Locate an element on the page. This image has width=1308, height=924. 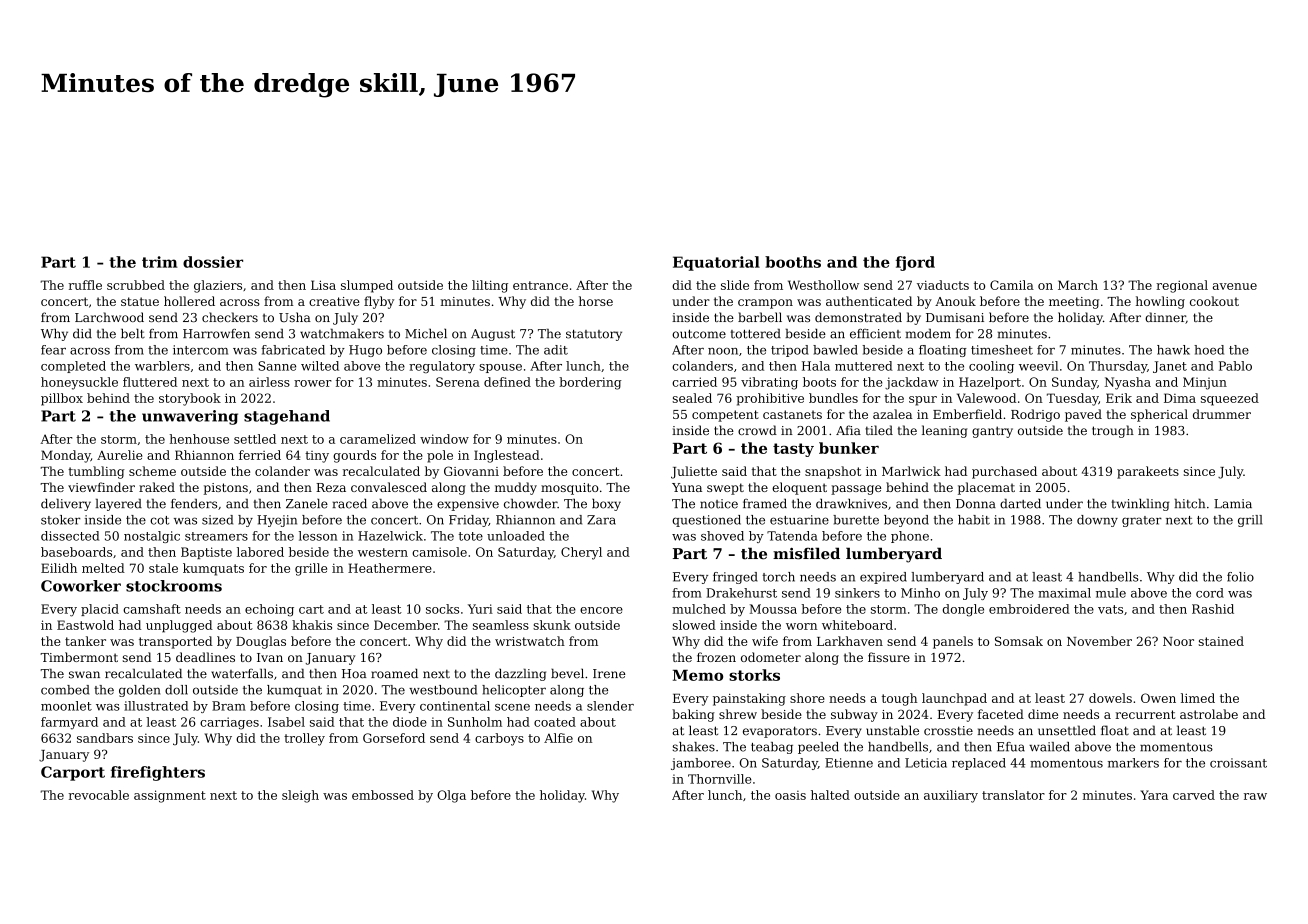
entrance is located at coordinates (540, 285).
